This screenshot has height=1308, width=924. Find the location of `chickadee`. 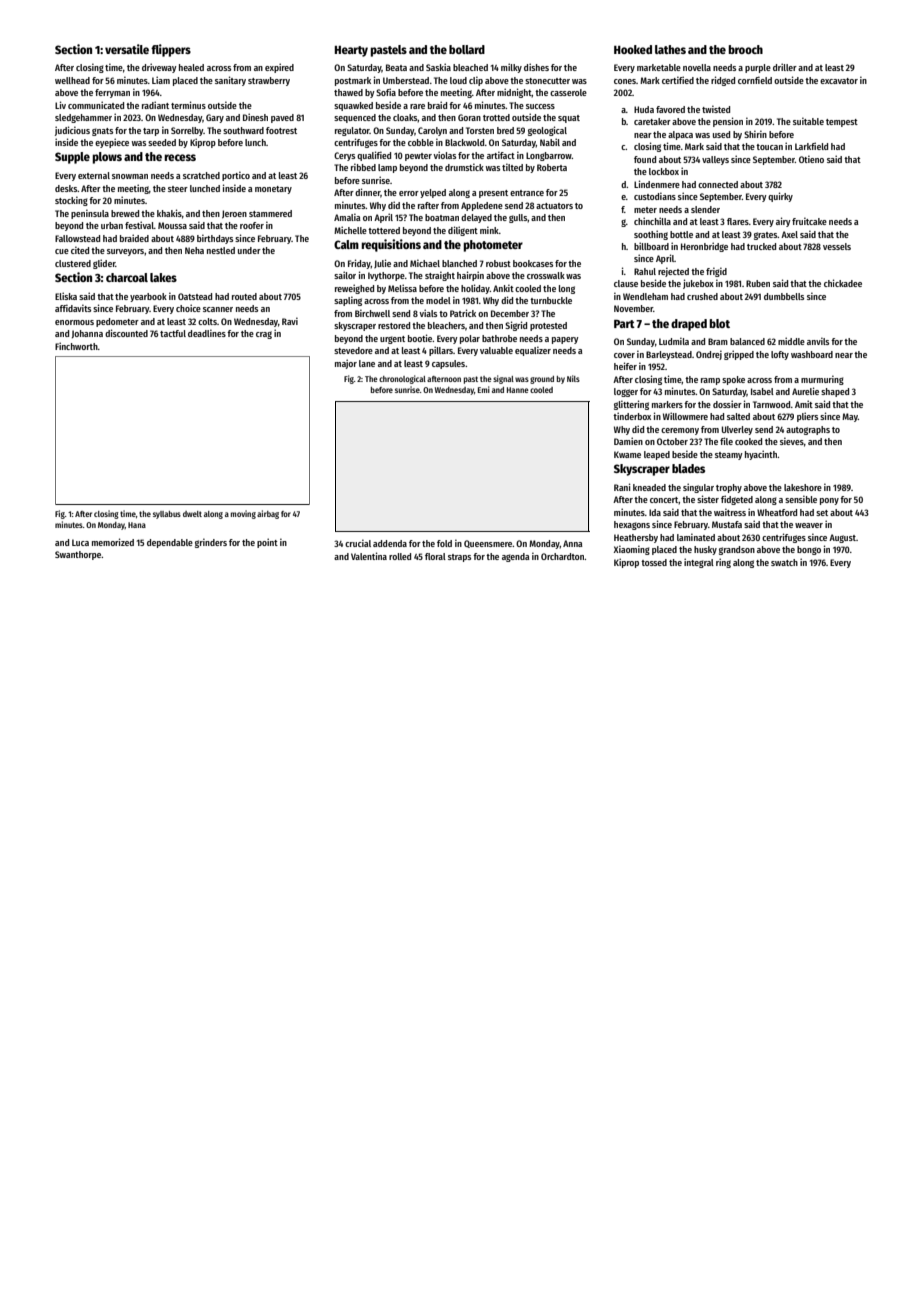

chickadee is located at coordinates (843, 283).
